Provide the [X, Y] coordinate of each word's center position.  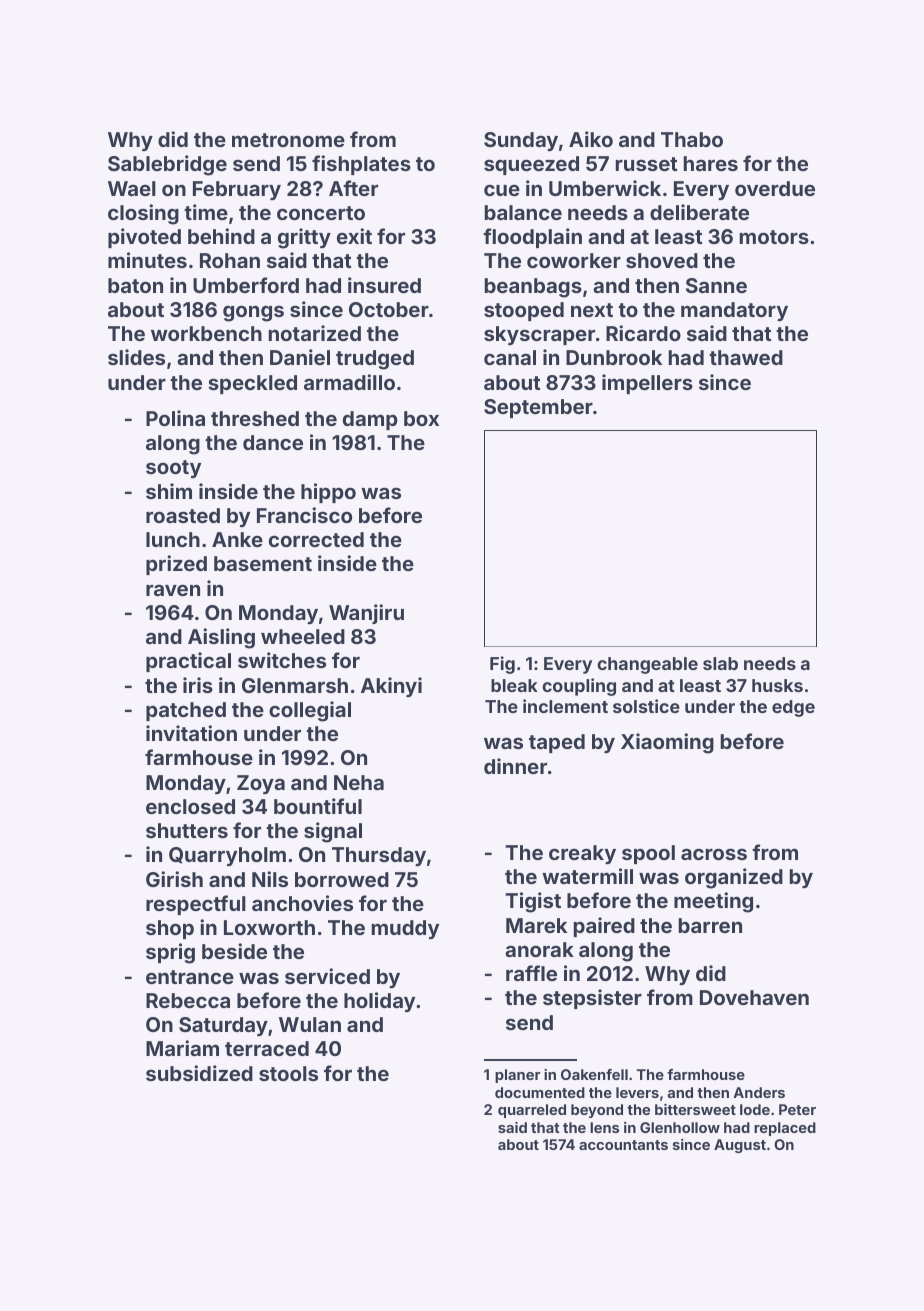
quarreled [532, 1111]
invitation [191, 733]
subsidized [199, 1073]
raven [173, 590]
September [538, 408]
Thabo [692, 139]
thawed [746, 357]
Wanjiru [366, 614]
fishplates [361, 165]
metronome [288, 140]
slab [720, 663]
